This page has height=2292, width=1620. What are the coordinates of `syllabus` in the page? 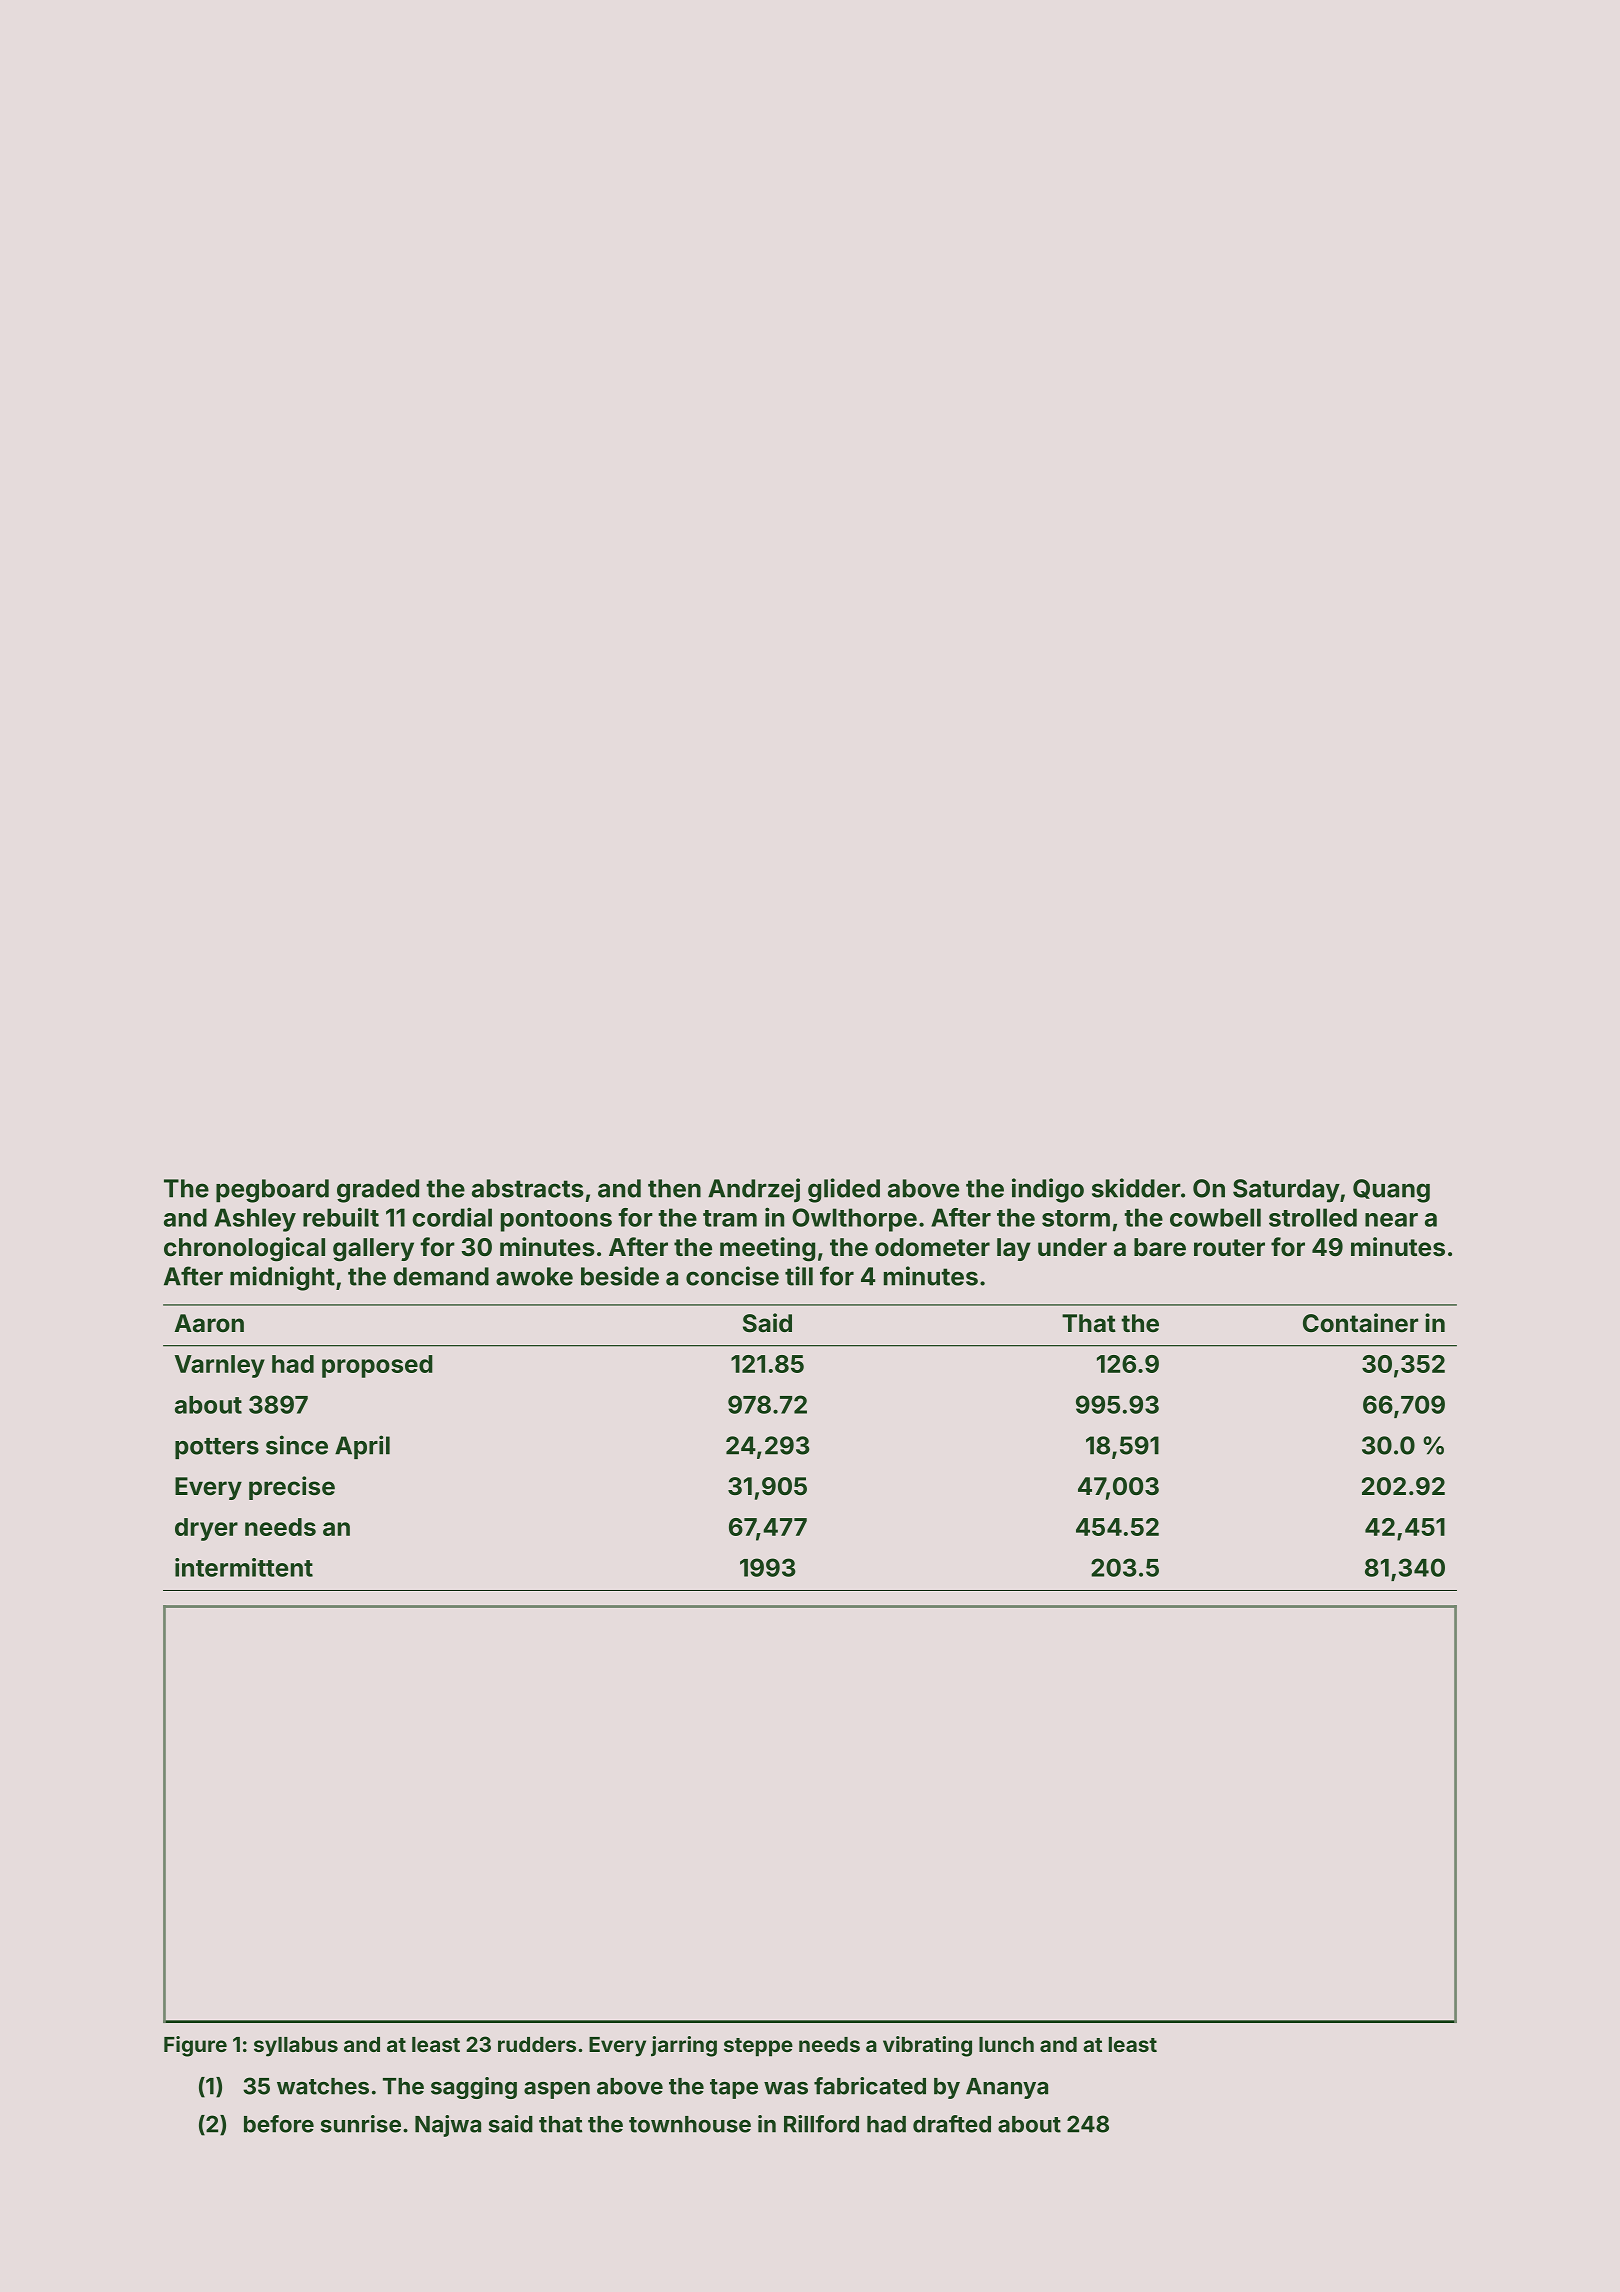 It's located at (296, 2047).
